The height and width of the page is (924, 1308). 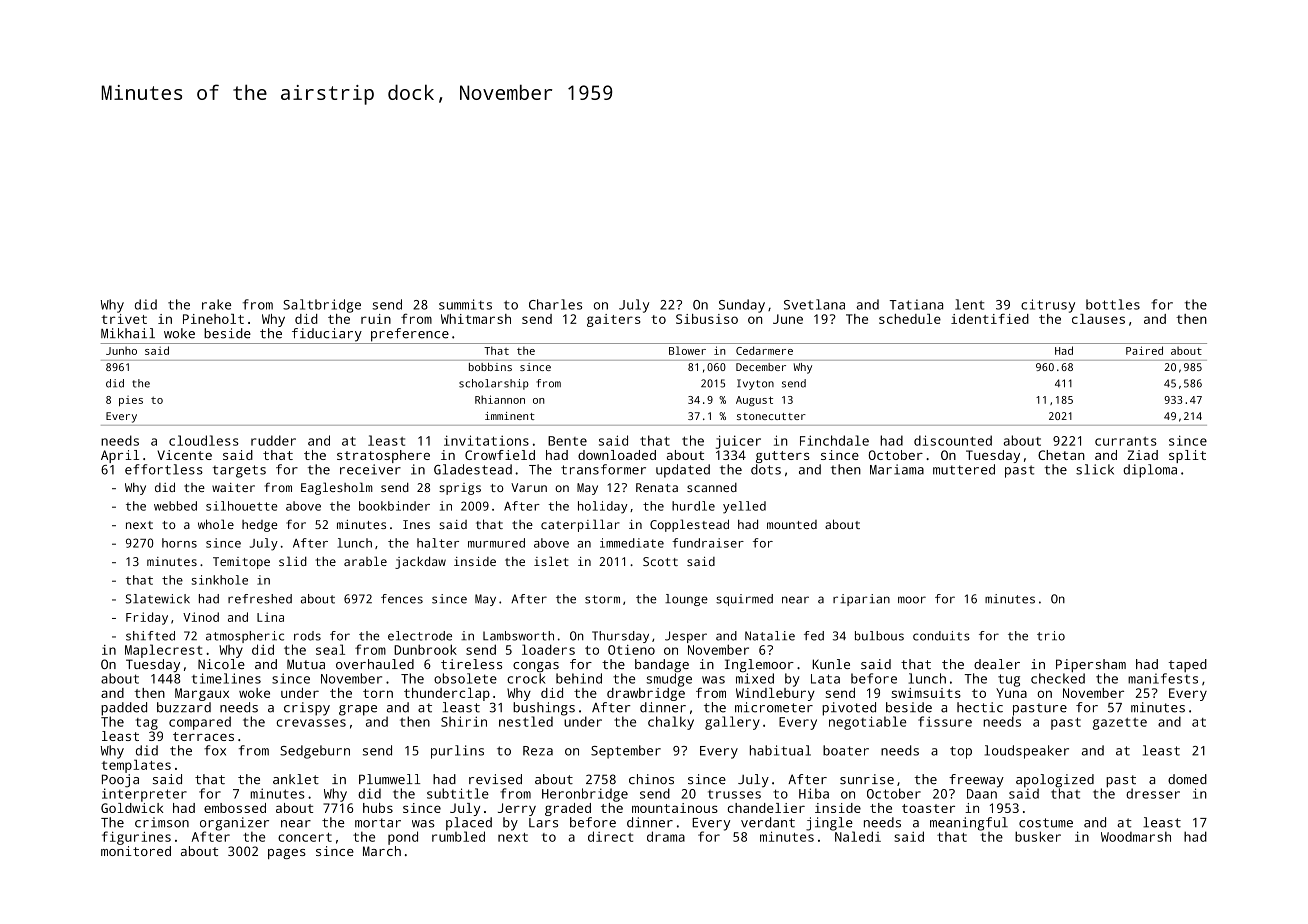 What do you see at coordinates (1120, 724) in the page?
I see `gazette` at bounding box center [1120, 724].
